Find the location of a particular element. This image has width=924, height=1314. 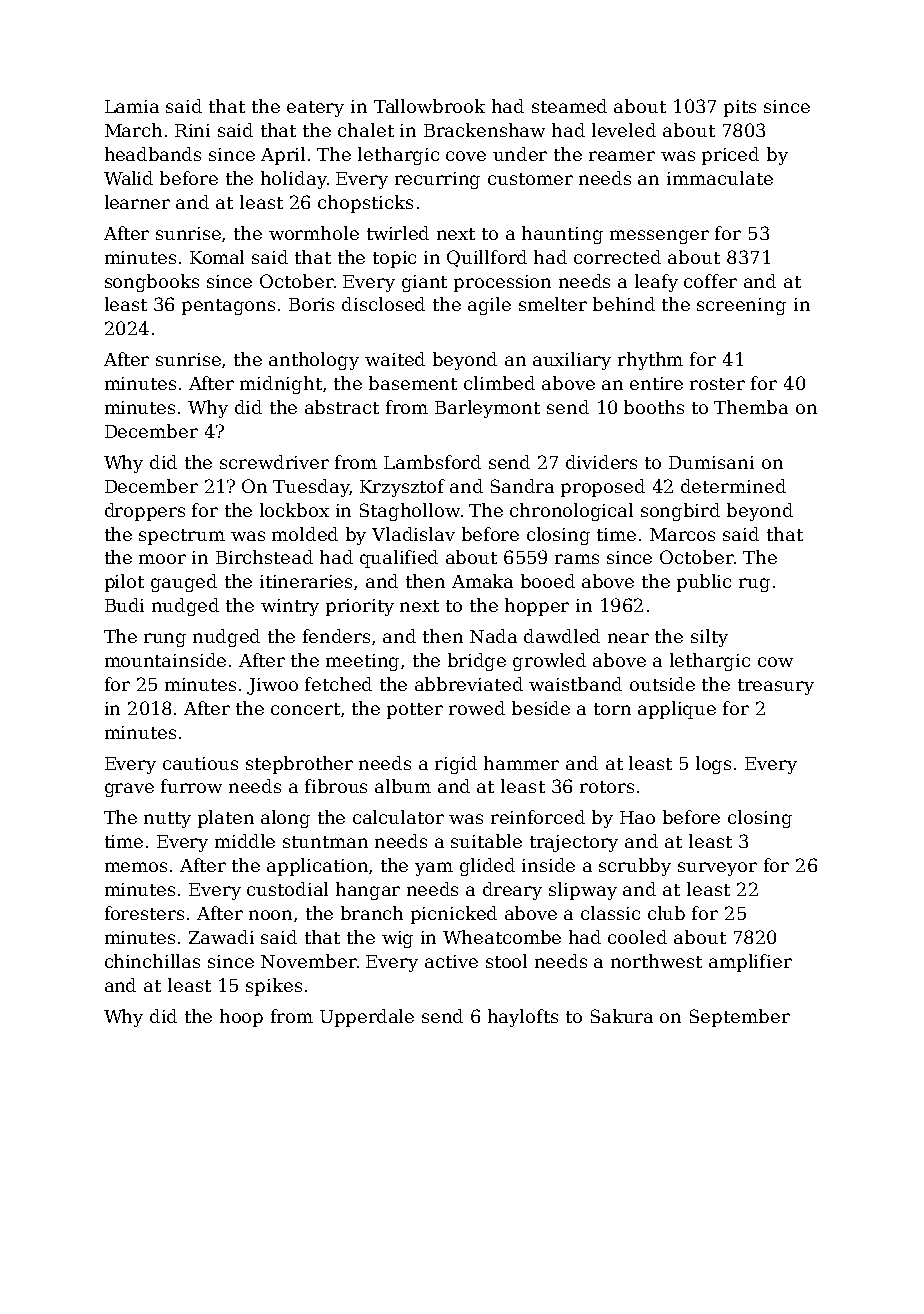

steamed is located at coordinates (569, 106).
